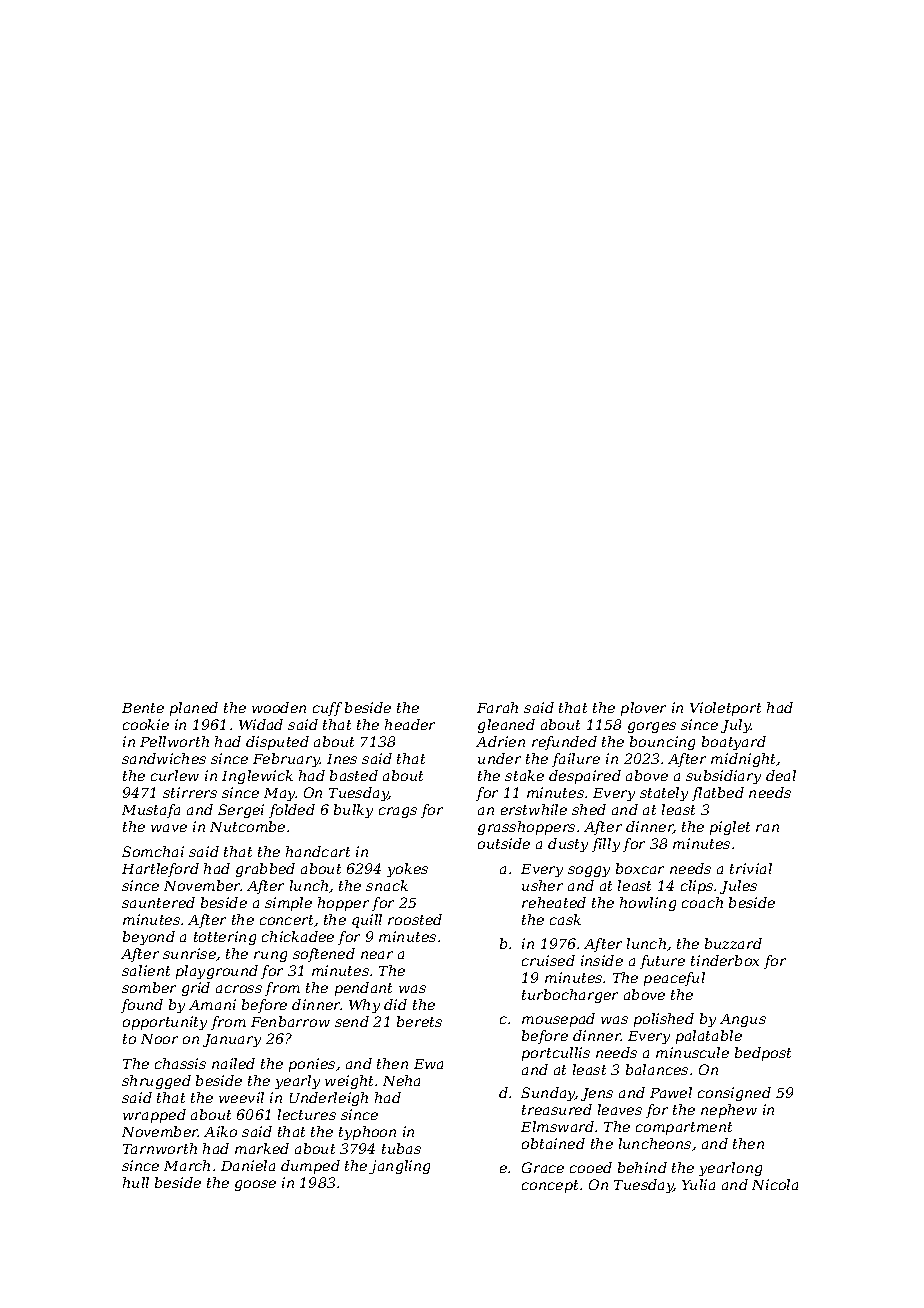 This screenshot has width=924, height=1308. What do you see at coordinates (558, 1020) in the screenshot?
I see `mousepad` at bounding box center [558, 1020].
